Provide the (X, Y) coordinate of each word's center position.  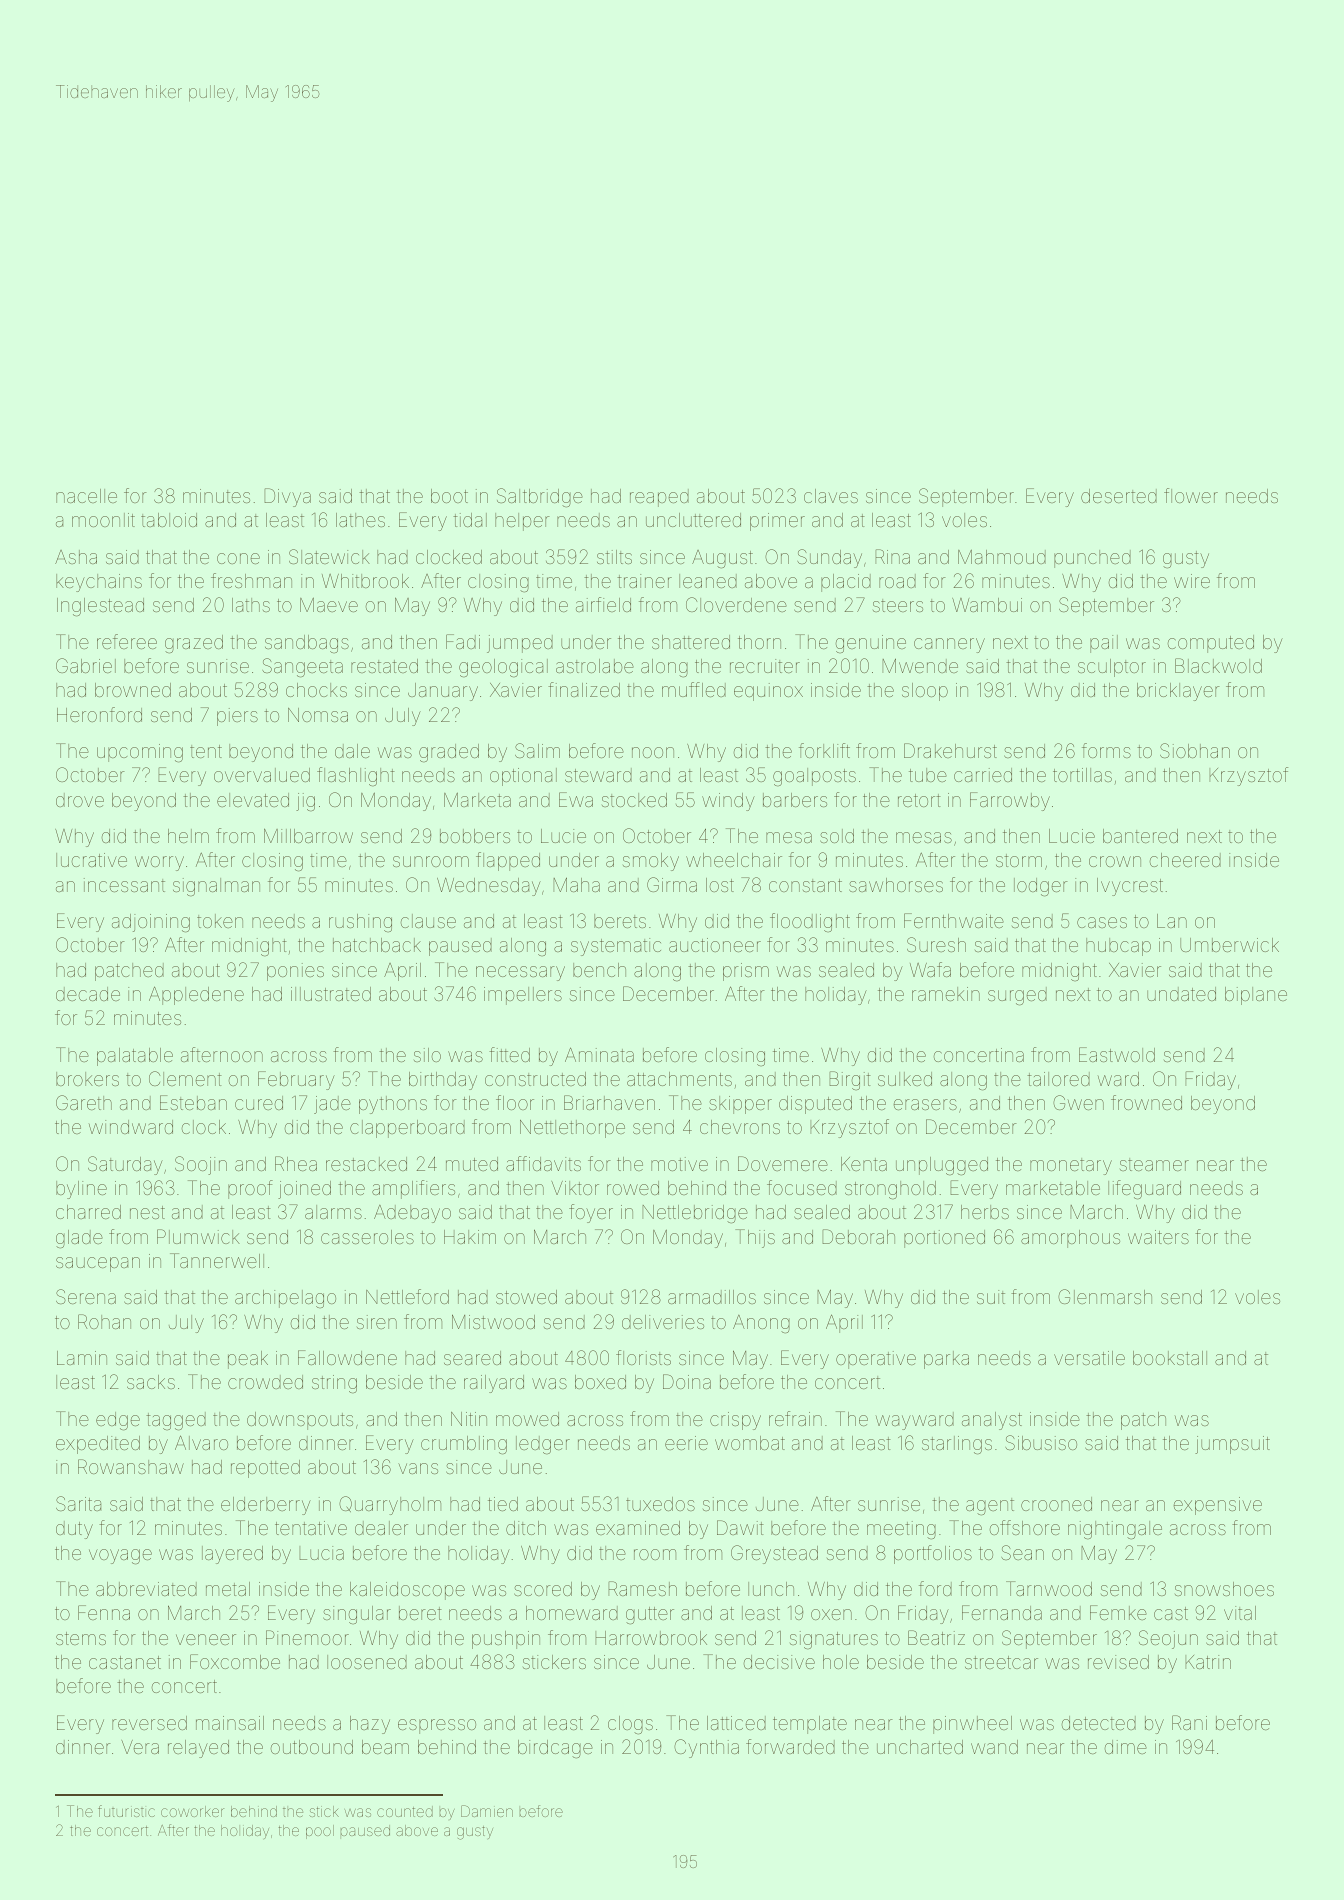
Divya (287, 497)
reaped (659, 498)
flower (1191, 495)
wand (994, 1747)
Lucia (321, 1553)
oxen (831, 1614)
